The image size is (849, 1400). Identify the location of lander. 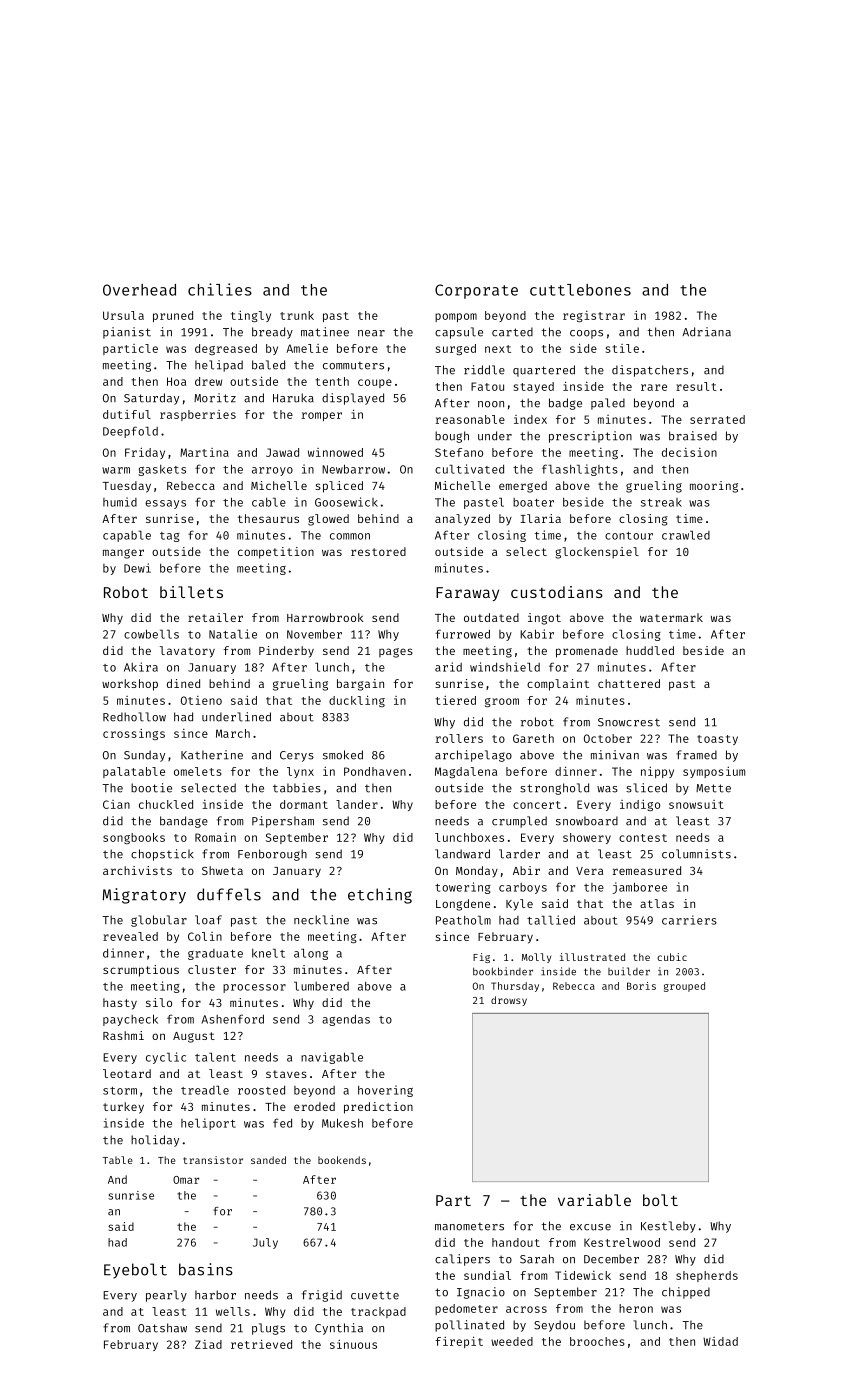
(357, 804).
